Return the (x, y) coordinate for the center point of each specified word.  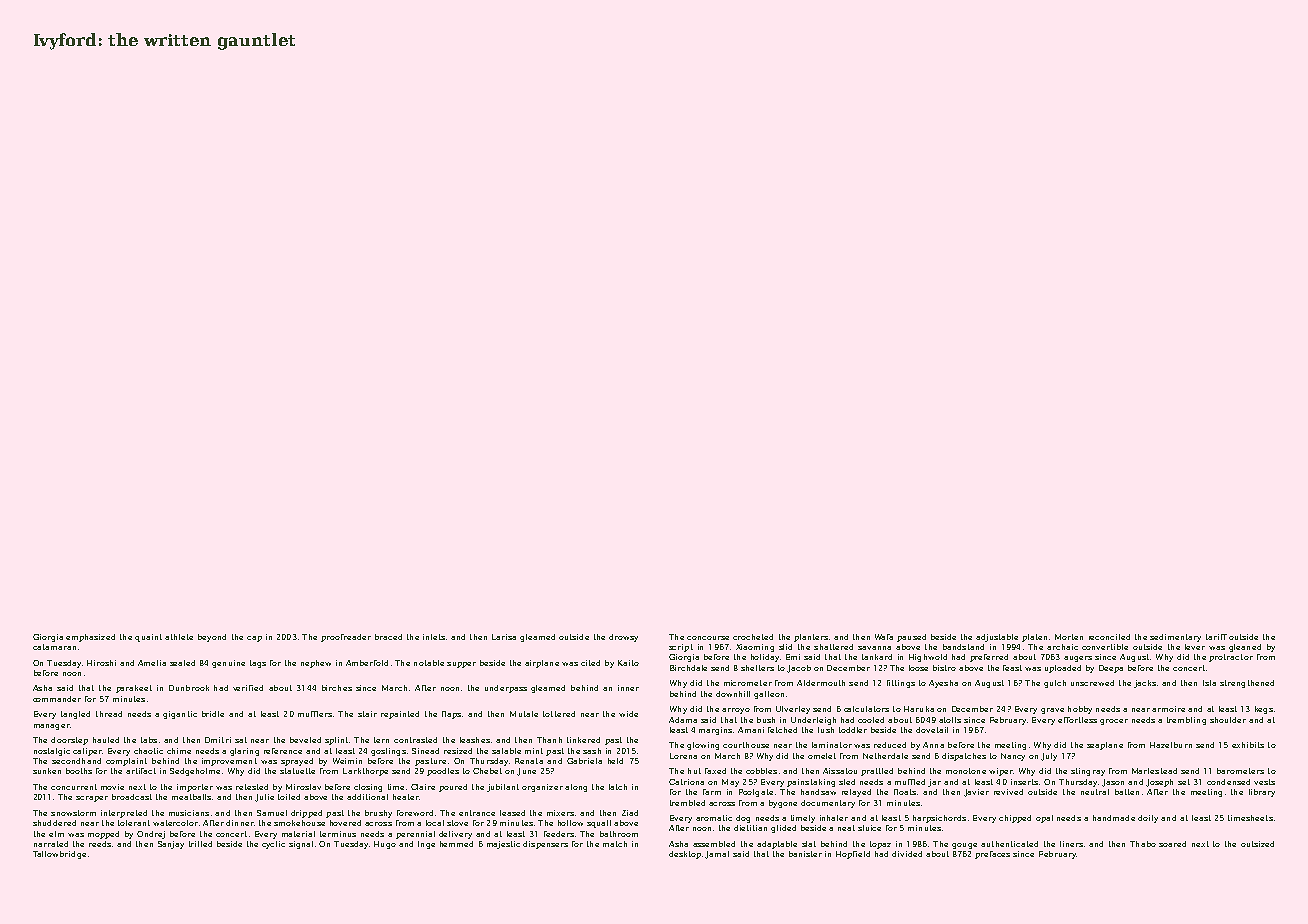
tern (381, 740)
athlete (179, 637)
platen (1034, 638)
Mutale (524, 714)
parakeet (134, 689)
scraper (92, 799)
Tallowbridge (59, 855)
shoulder (1228, 720)
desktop (685, 855)
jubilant (503, 788)
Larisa (504, 637)
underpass (506, 689)
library (1262, 793)
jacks (1145, 684)
